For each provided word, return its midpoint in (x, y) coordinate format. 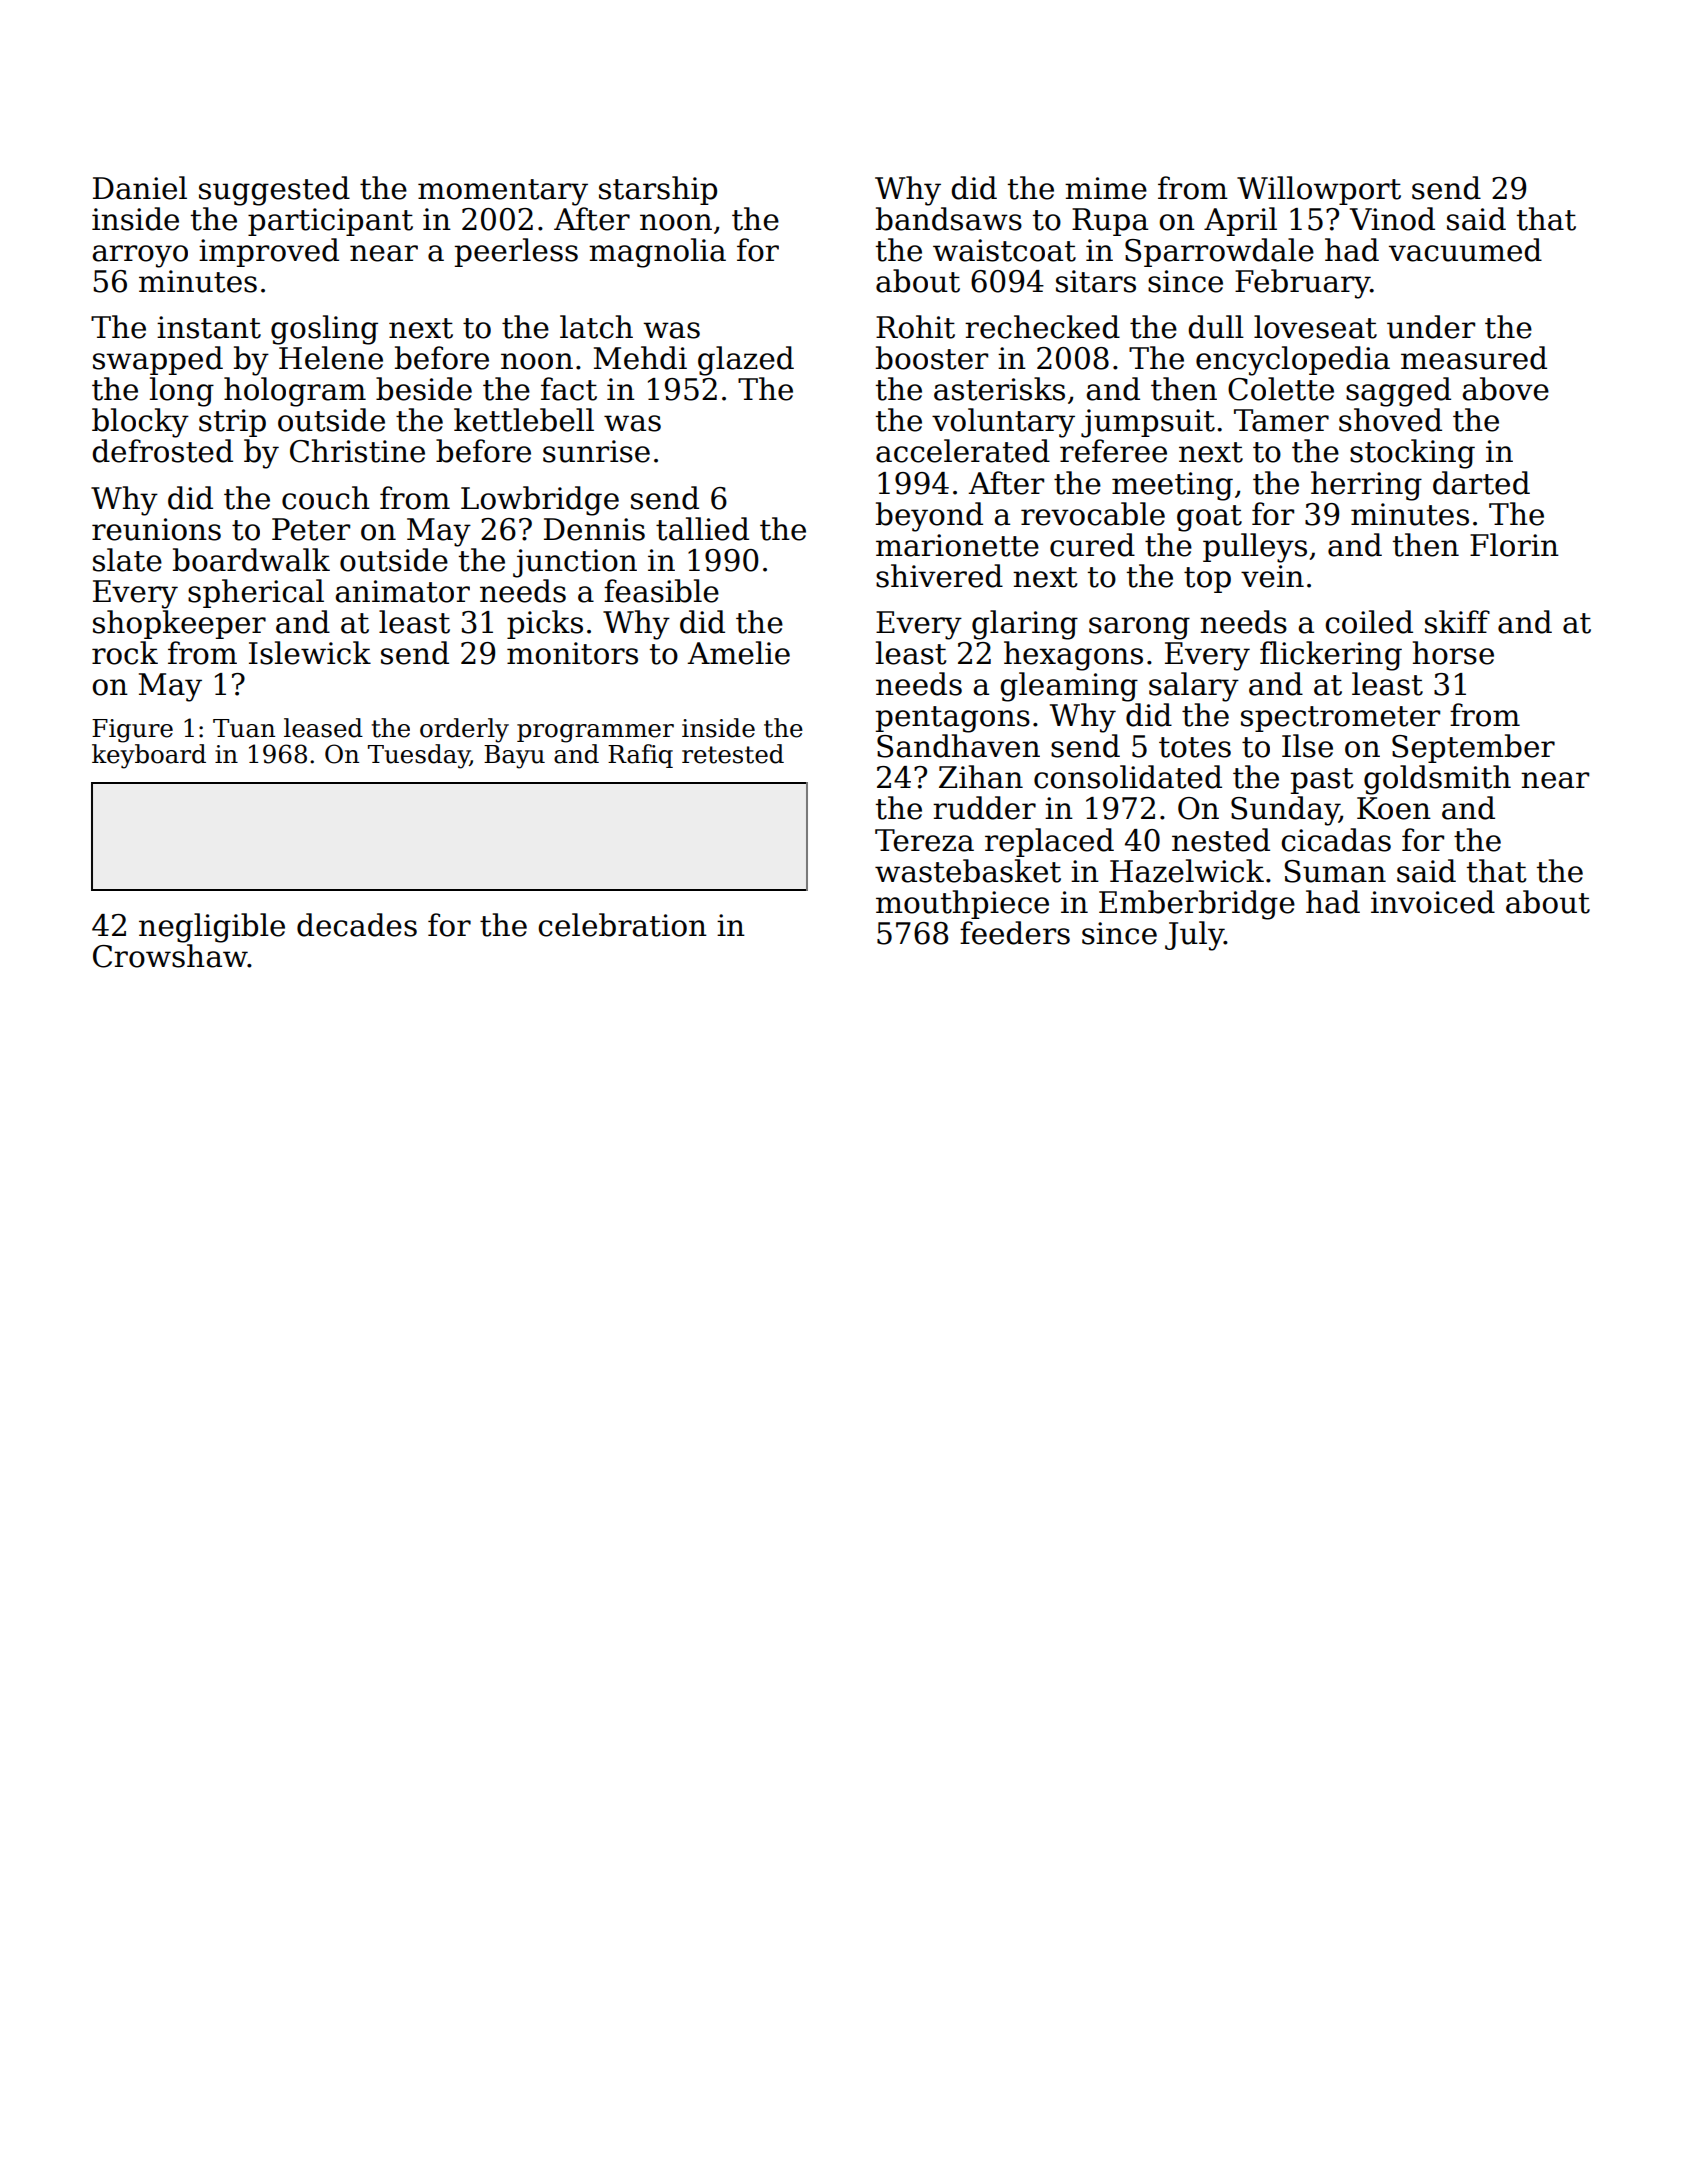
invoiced (1433, 902)
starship (658, 190)
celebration (622, 925)
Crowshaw (170, 956)
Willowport (1319, 190)
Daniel (140, 188)
